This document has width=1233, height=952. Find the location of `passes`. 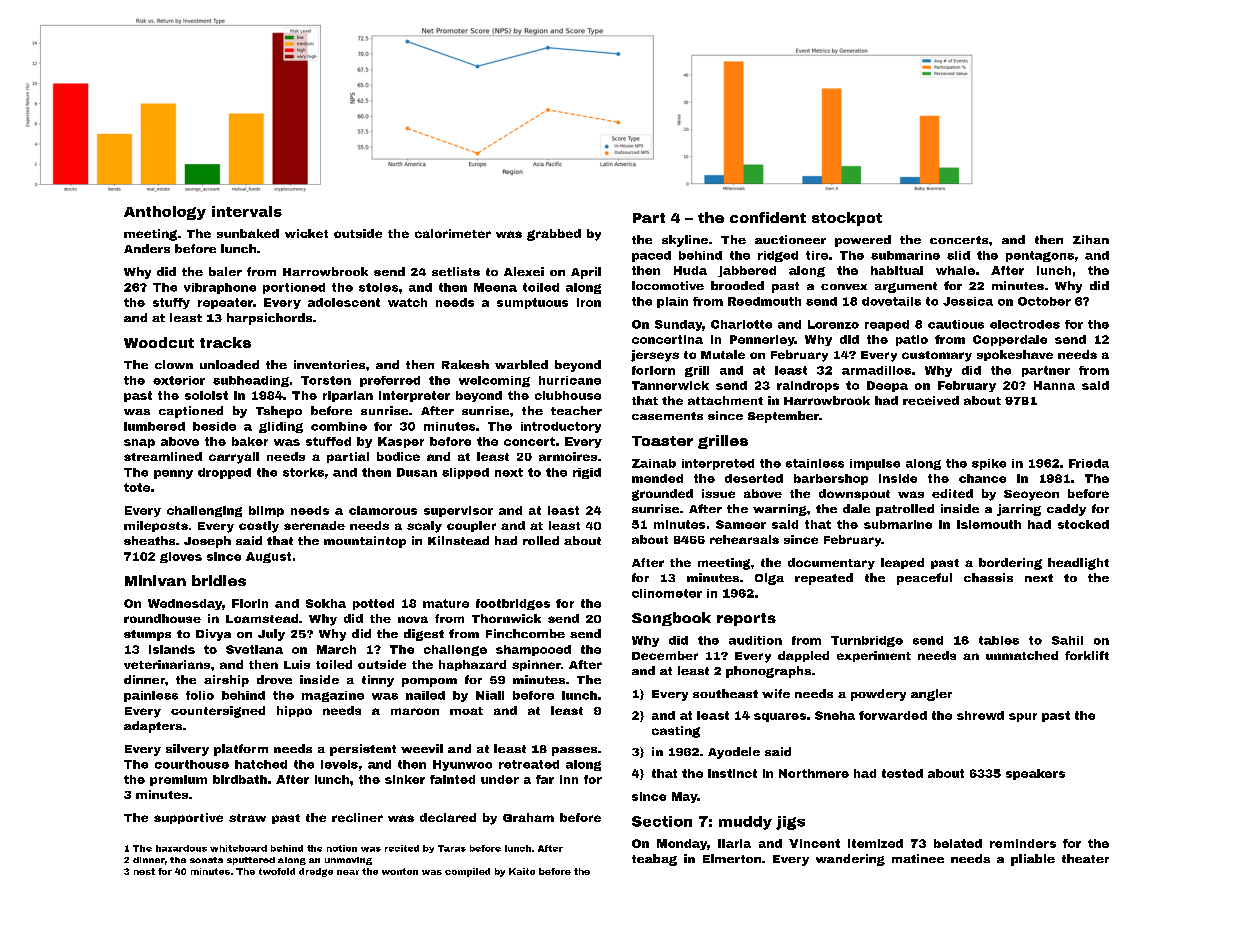

passes is located at coordinates (574, 751).
